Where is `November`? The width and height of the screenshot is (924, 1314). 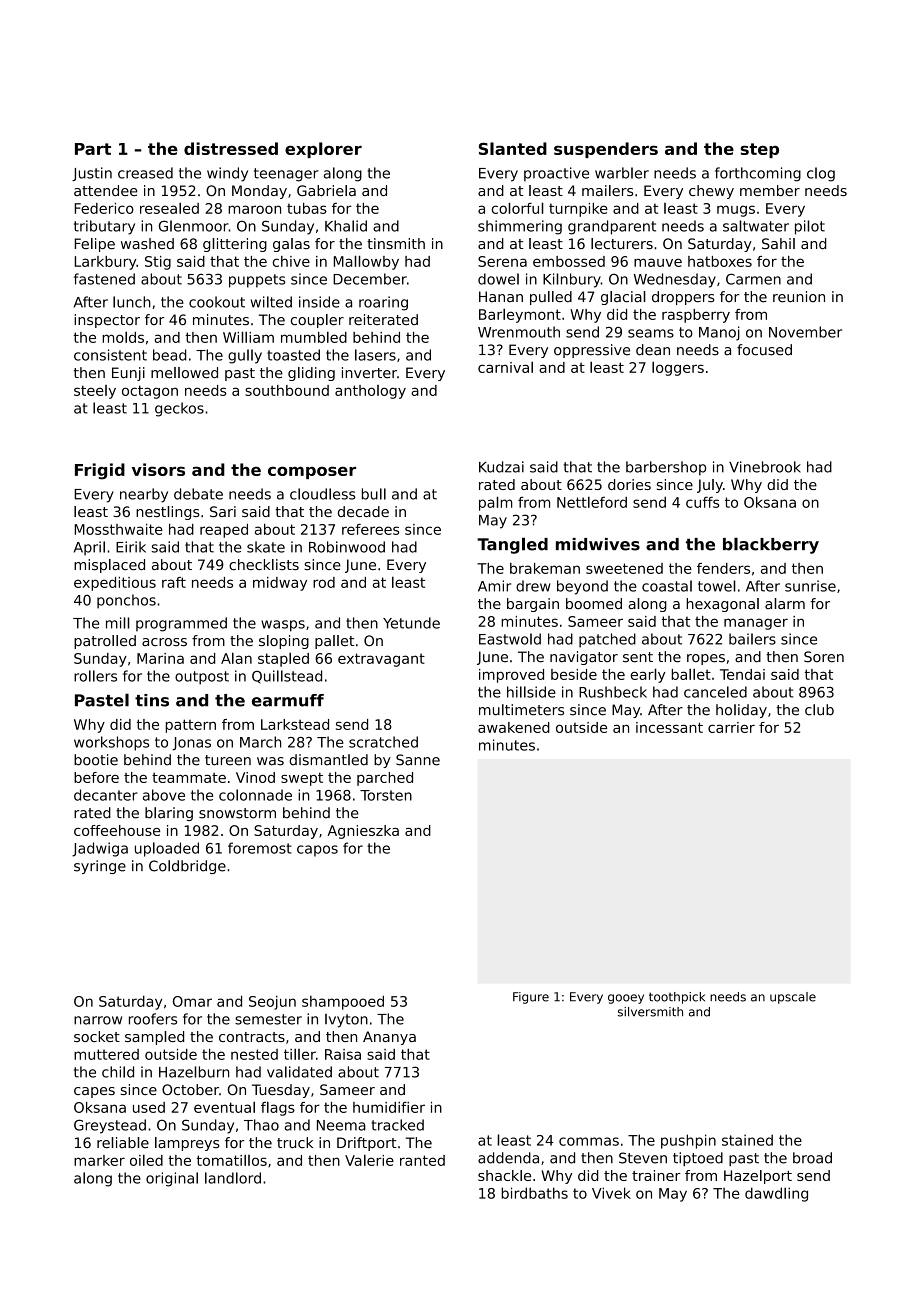
November is located at coordinates (805, 332).
